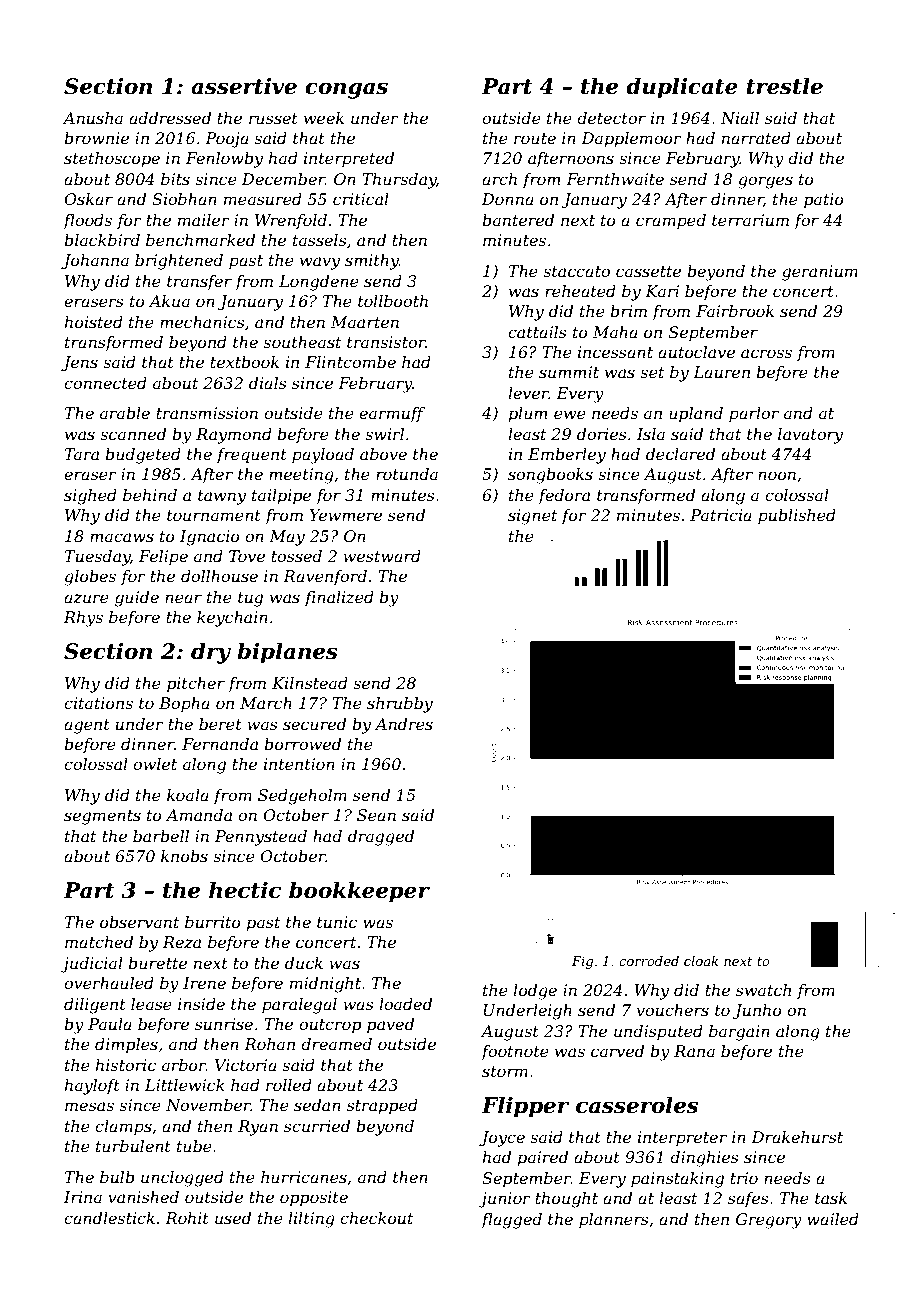 The width and height of the document is (924, 1308). I want to click on Patricia, so click(721, 515).
